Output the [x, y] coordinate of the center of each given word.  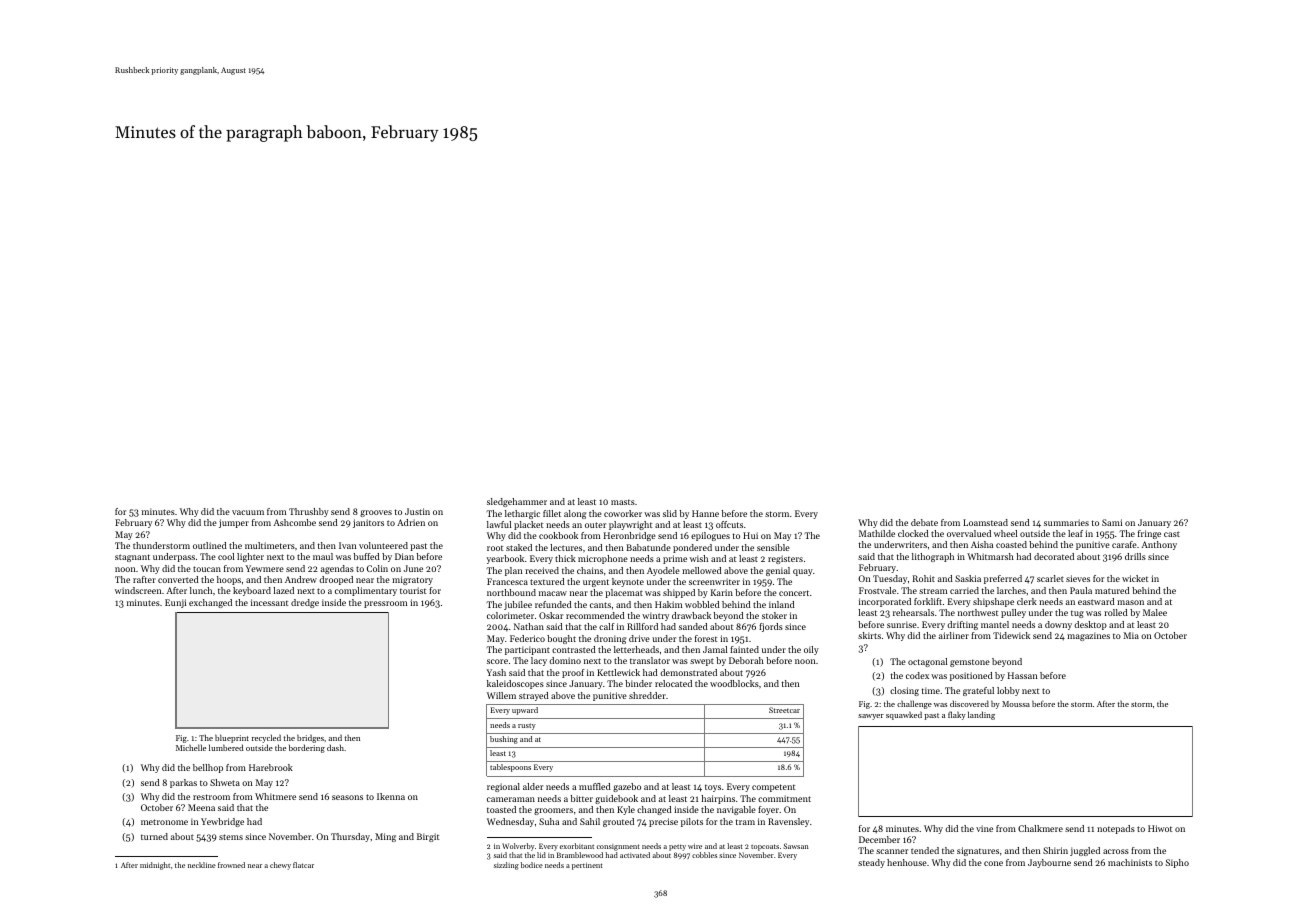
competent [773, 788]
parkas [183, 783]
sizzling [506, 866]
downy [1058, 625]
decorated [1054, 556]
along [575, 514]
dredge [305, 603]
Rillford [642, 626]
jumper [234, 523]
